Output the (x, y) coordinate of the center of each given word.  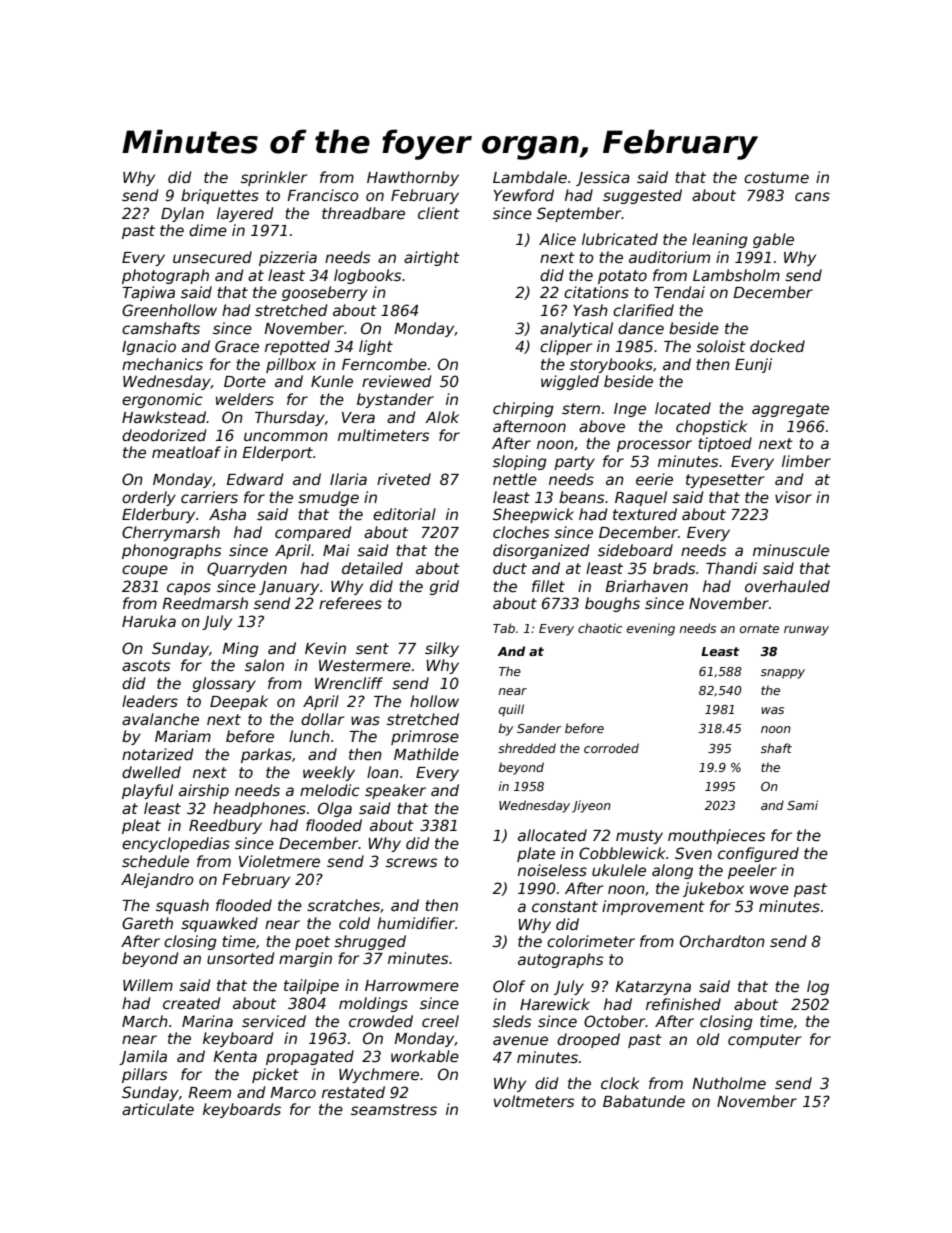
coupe (145, 571)
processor (654, 446)
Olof (509, 986)
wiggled (570, 382)
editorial (404, 514)
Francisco (323, 195)
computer (764, 1041)
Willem (148, 985)
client (439, 213)
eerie (654, 479)
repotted (297, 347)
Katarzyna (653, 988)
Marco (293, 1092)
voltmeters (534, 1101)
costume (776, 177)
